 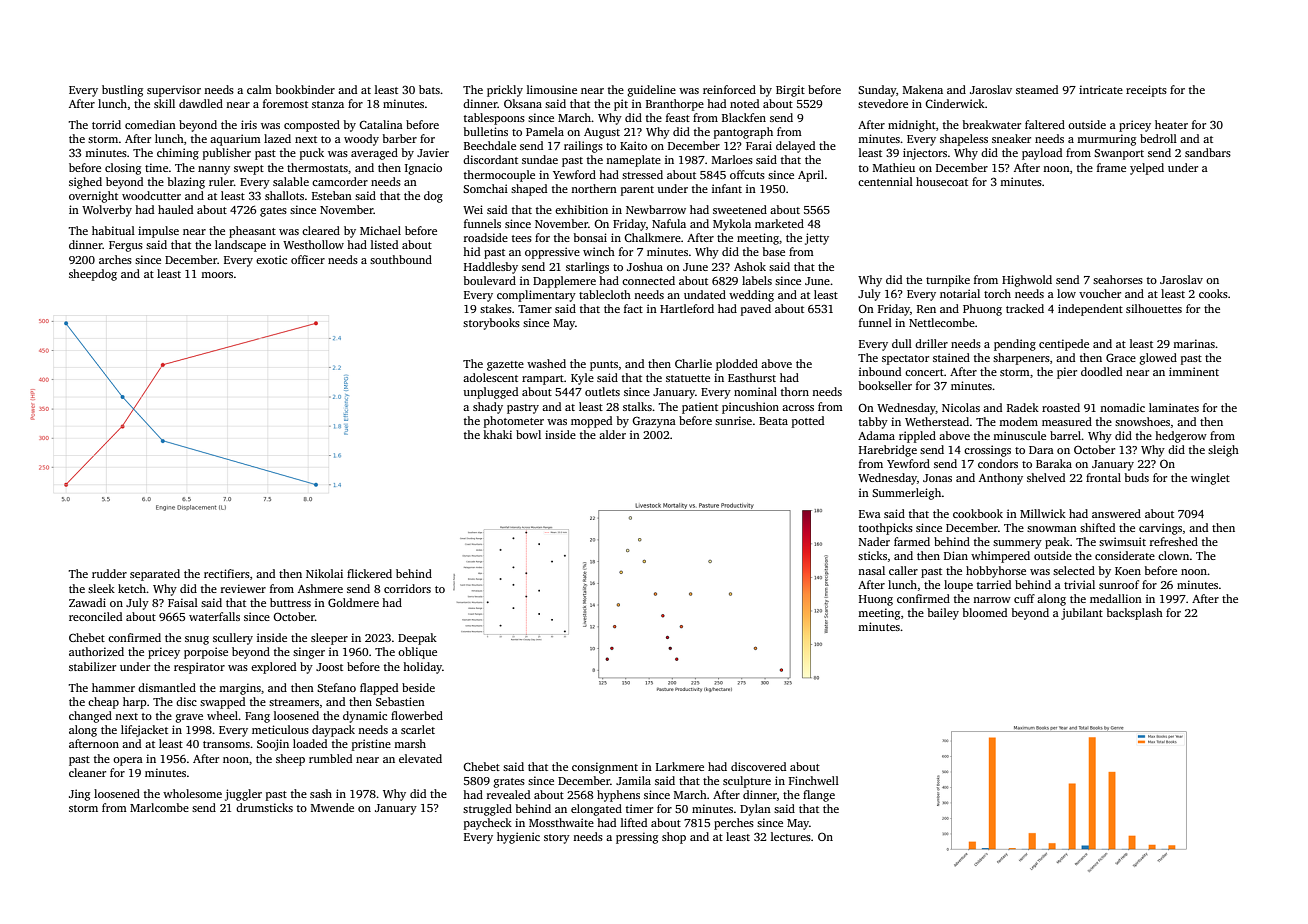 I want to click on nasal, so click(x=871, y=570).
